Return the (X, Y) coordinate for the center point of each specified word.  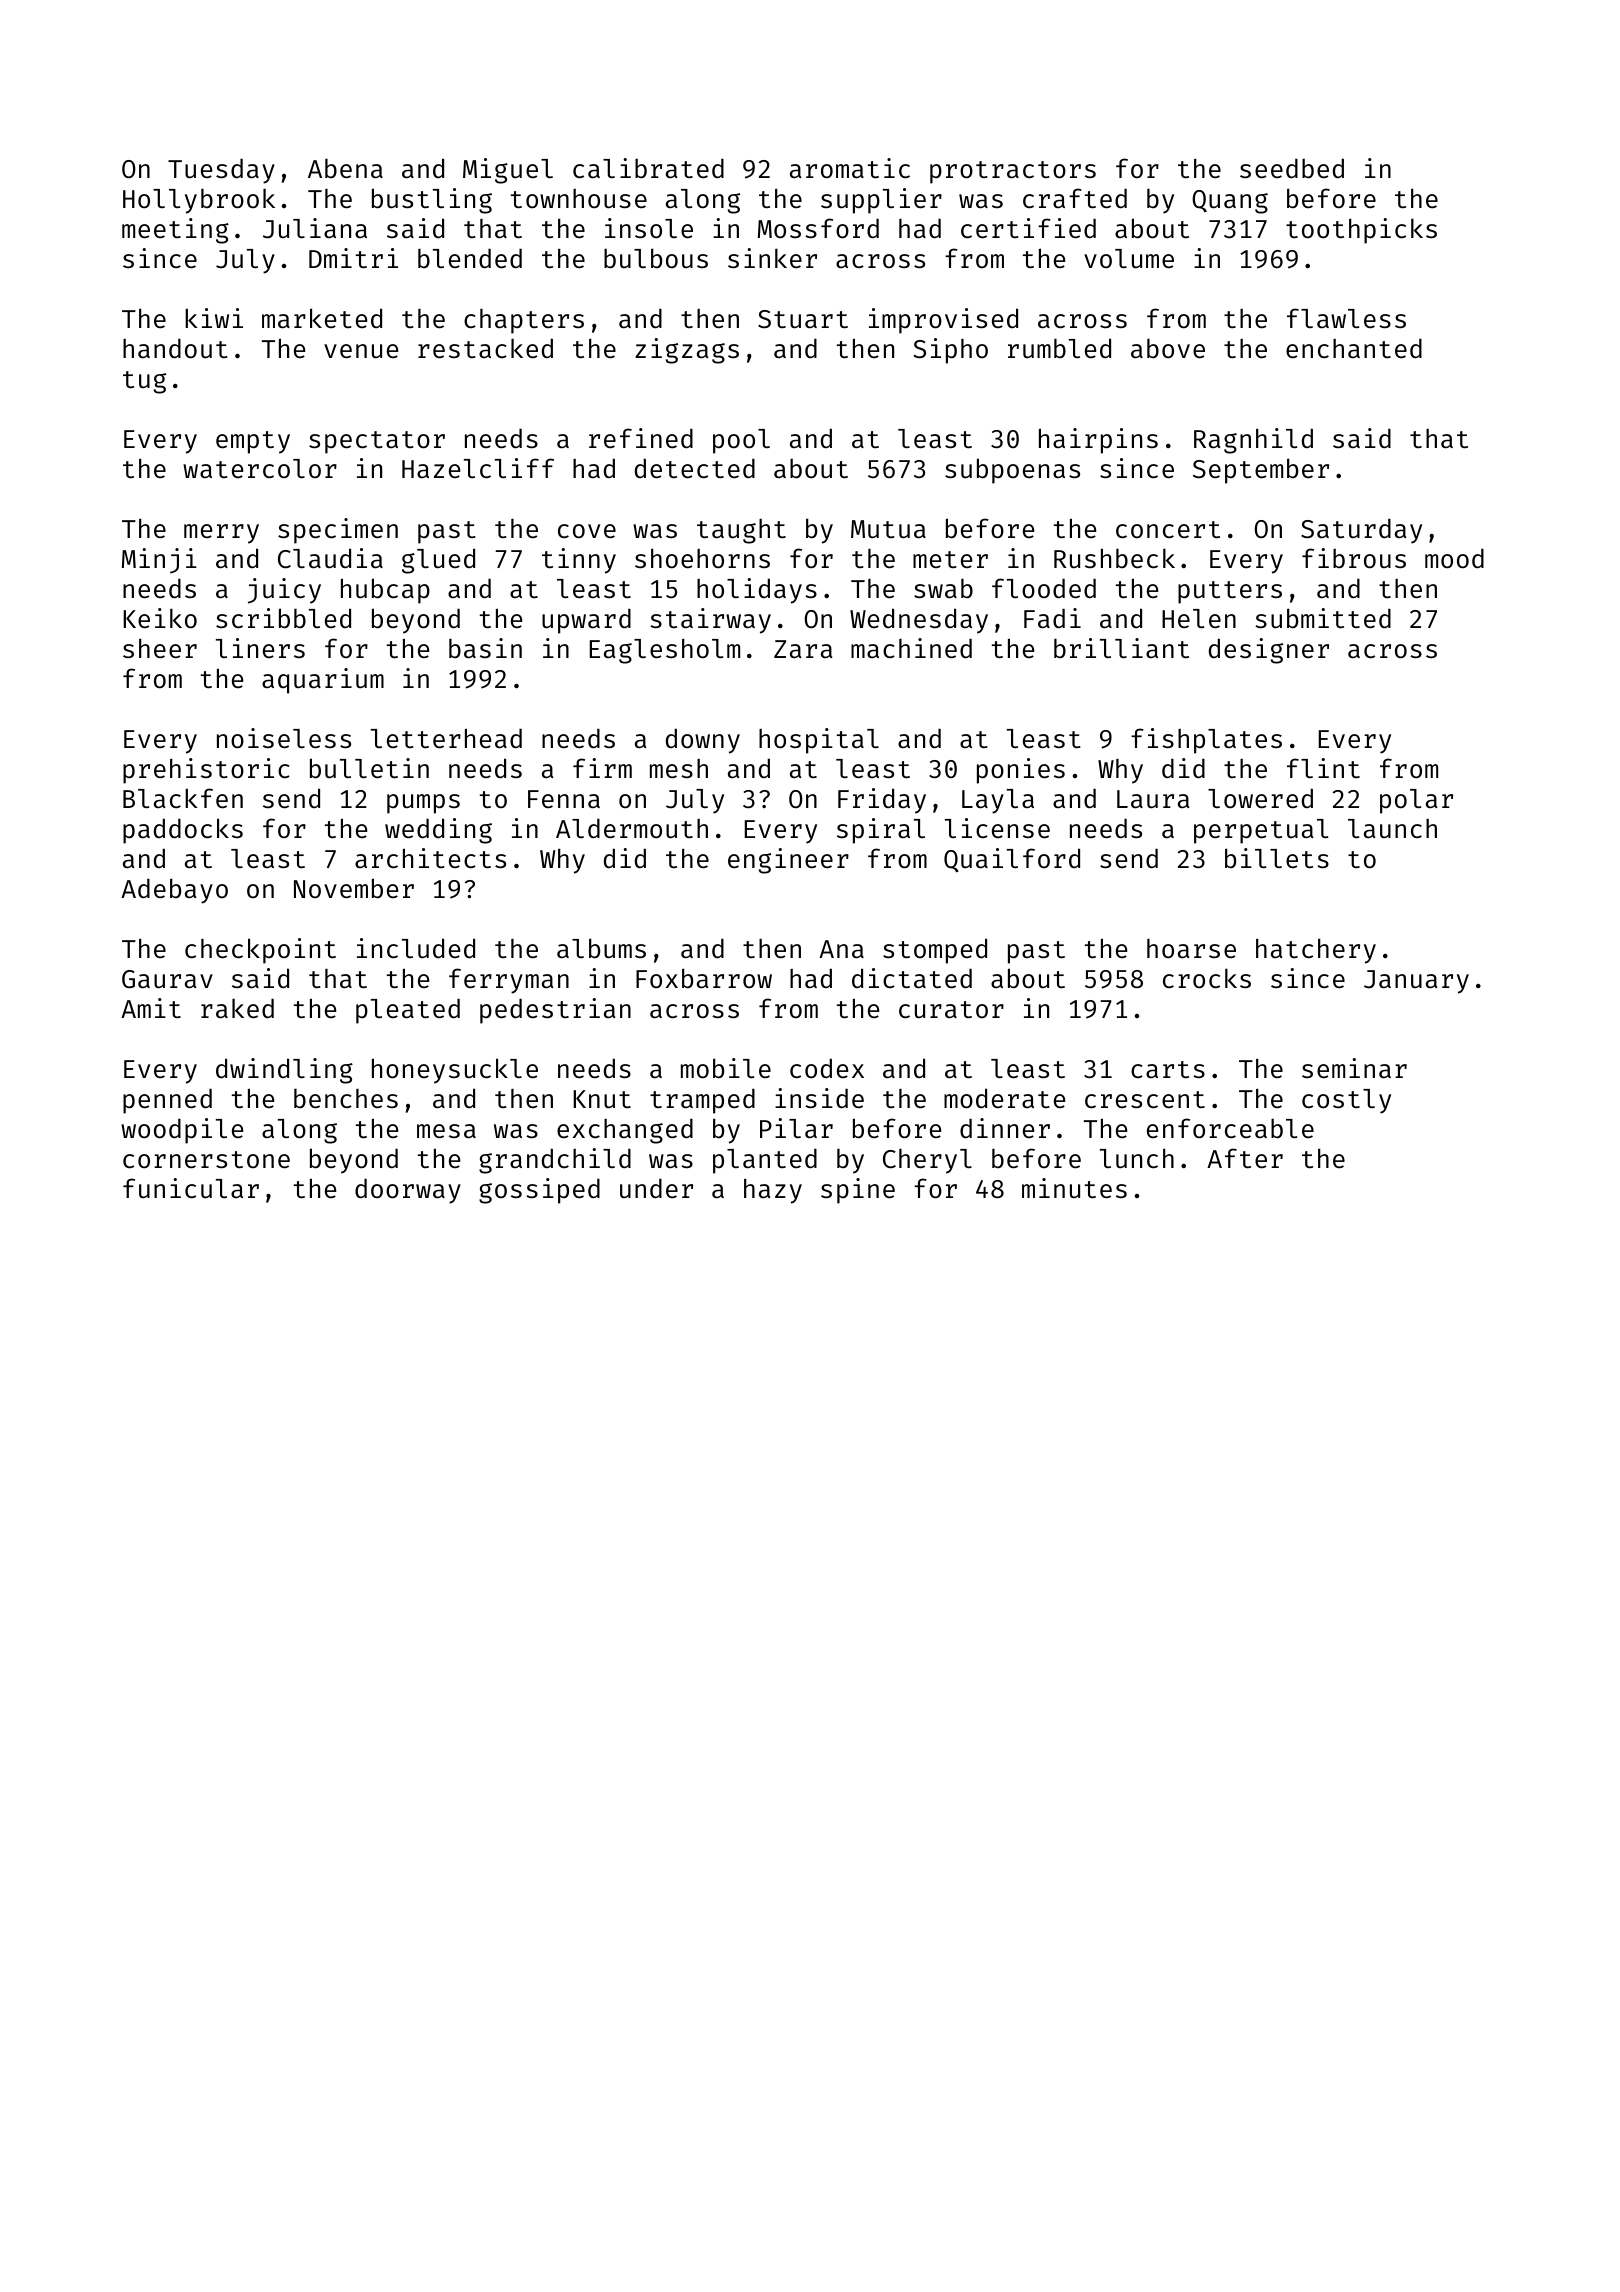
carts (1168, 1070)
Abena (345, 168)
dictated (912, 978)
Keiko (160, 618)
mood (1454, 559)
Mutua (888, 529)
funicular (191, 1188)
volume (1129, 259)
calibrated (648, 168)
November (354, 888)
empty (253, 442)
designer (1269, 651)
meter (950, 560)
